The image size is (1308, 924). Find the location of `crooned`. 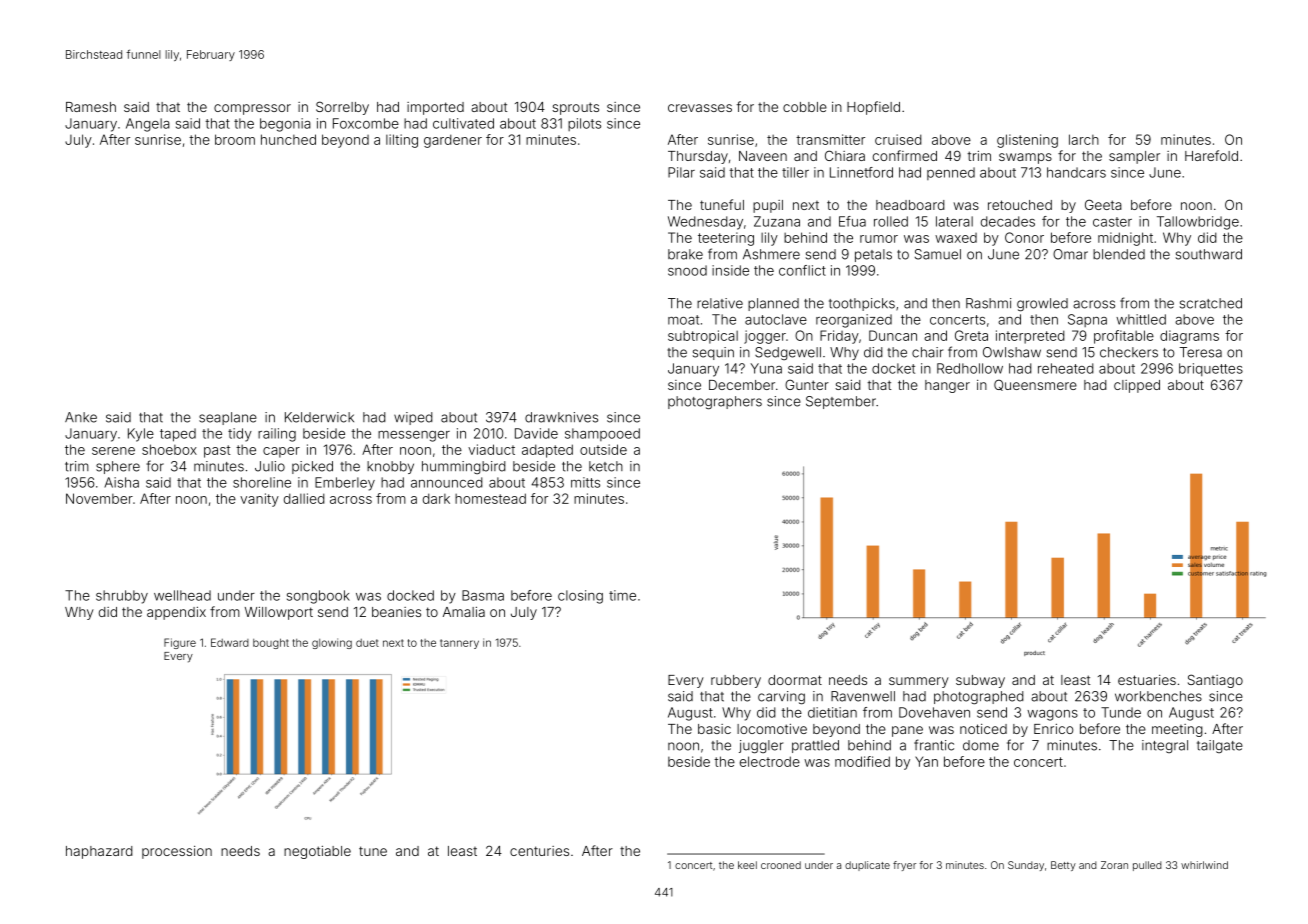

crooned is located at coordinates (781, 865).
